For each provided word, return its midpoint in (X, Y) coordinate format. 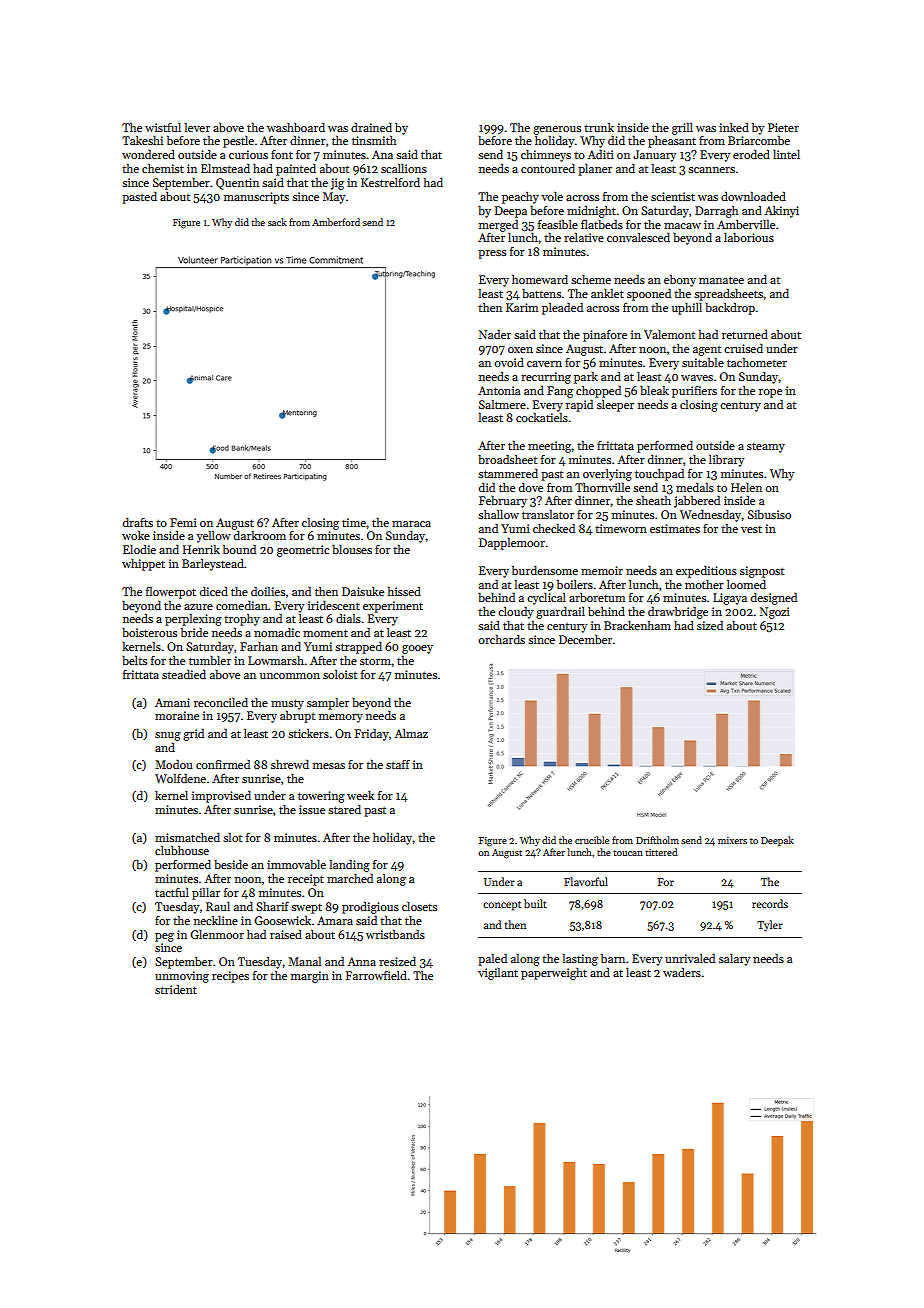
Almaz (411, 733)
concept (502, 906)
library (726, 461)
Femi (183, 522)
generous (557, 130)
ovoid (509, 362)
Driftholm (657, 840)
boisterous (149, 632)
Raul (218, 906)
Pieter (783, 127)
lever (197, 127)
